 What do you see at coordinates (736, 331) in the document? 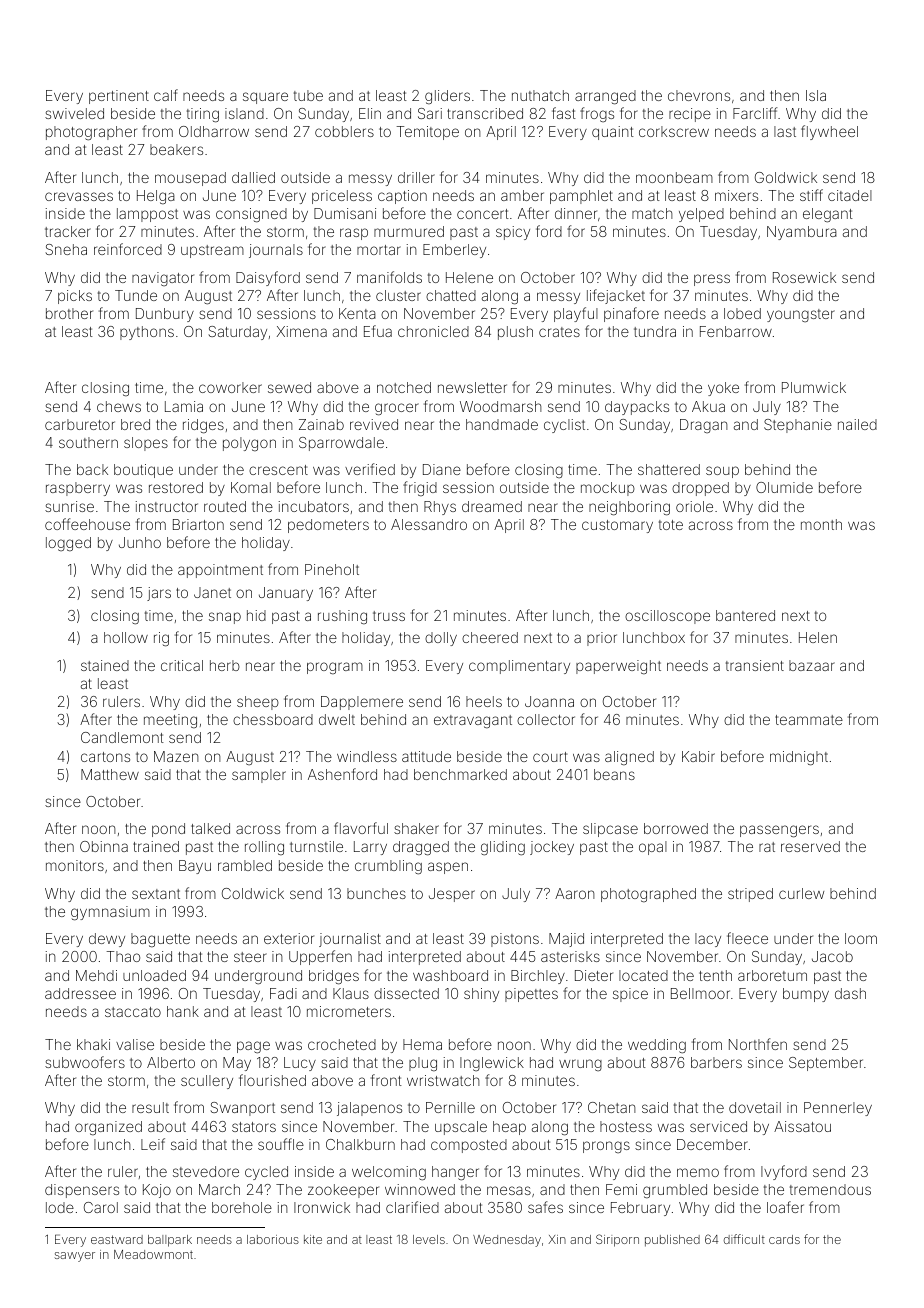
I see `Fenbarrow` at bounding box center [736, 331].
